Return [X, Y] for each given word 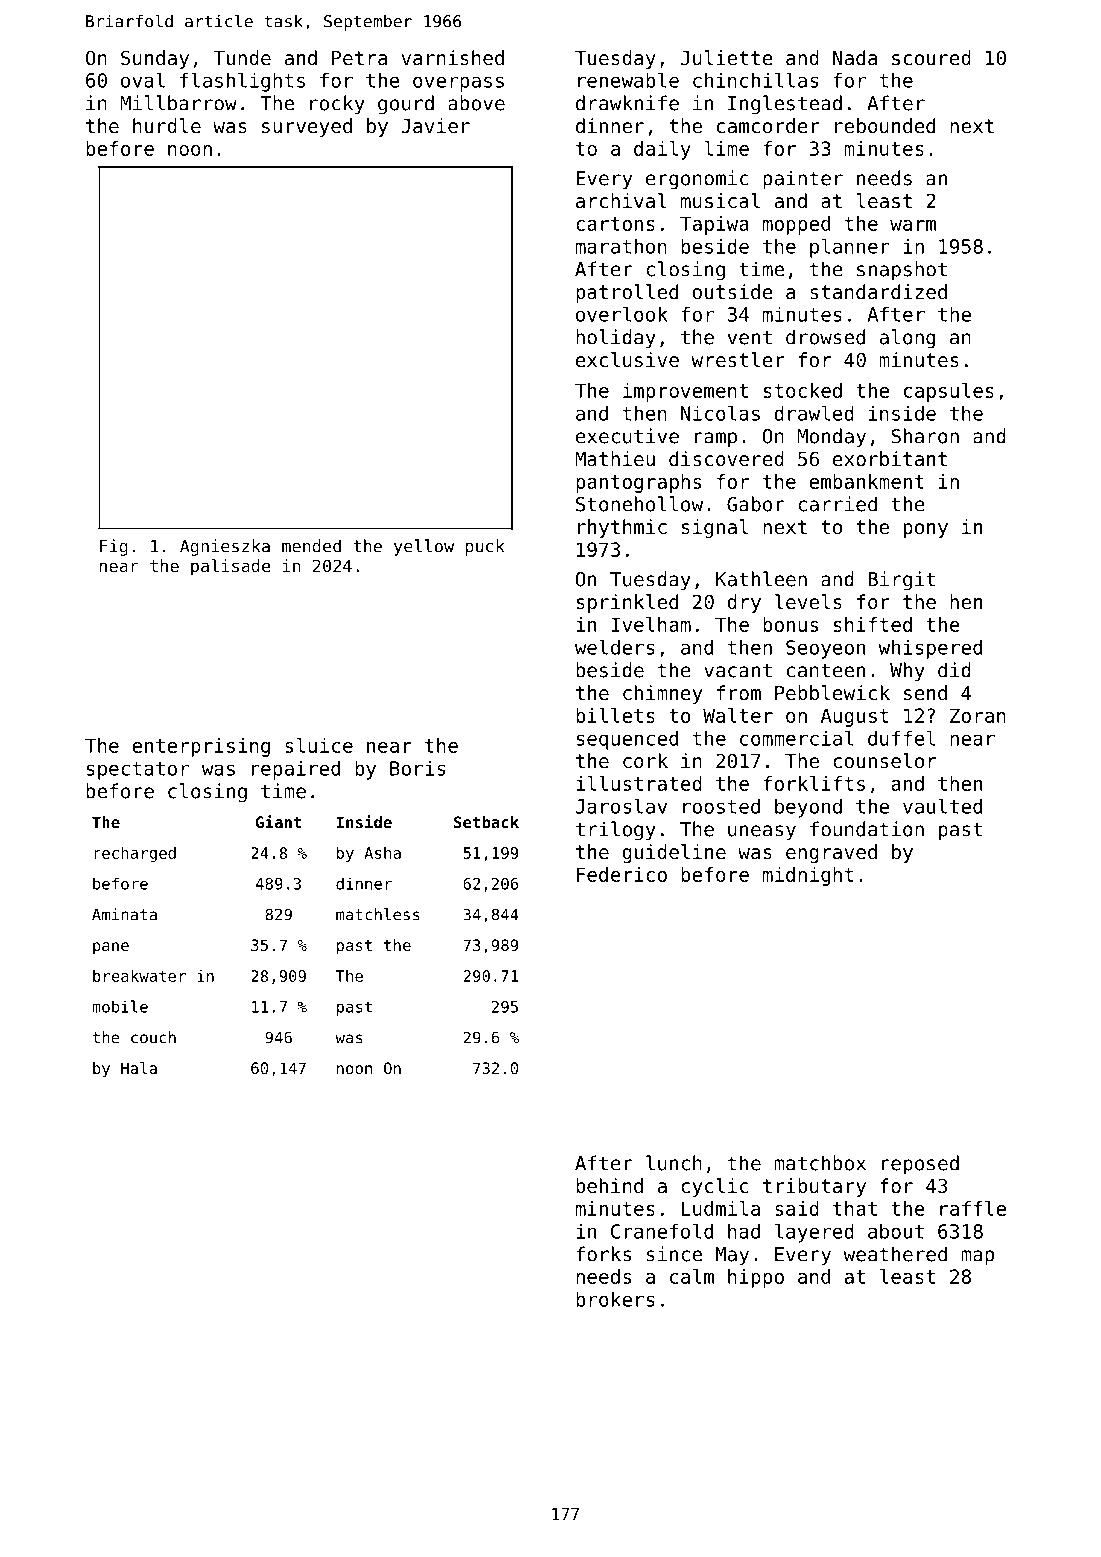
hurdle [167, 126]
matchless [378, 914]
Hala [139, 1068]
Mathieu [615, 459]
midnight [808, 876]
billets [615, 715]
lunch [674, 1163]
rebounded [885, 126]
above [476, 103]
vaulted [942, 806]
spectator [138, 771]
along [907, 339]
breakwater [139, 976]
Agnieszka [225, 547]
